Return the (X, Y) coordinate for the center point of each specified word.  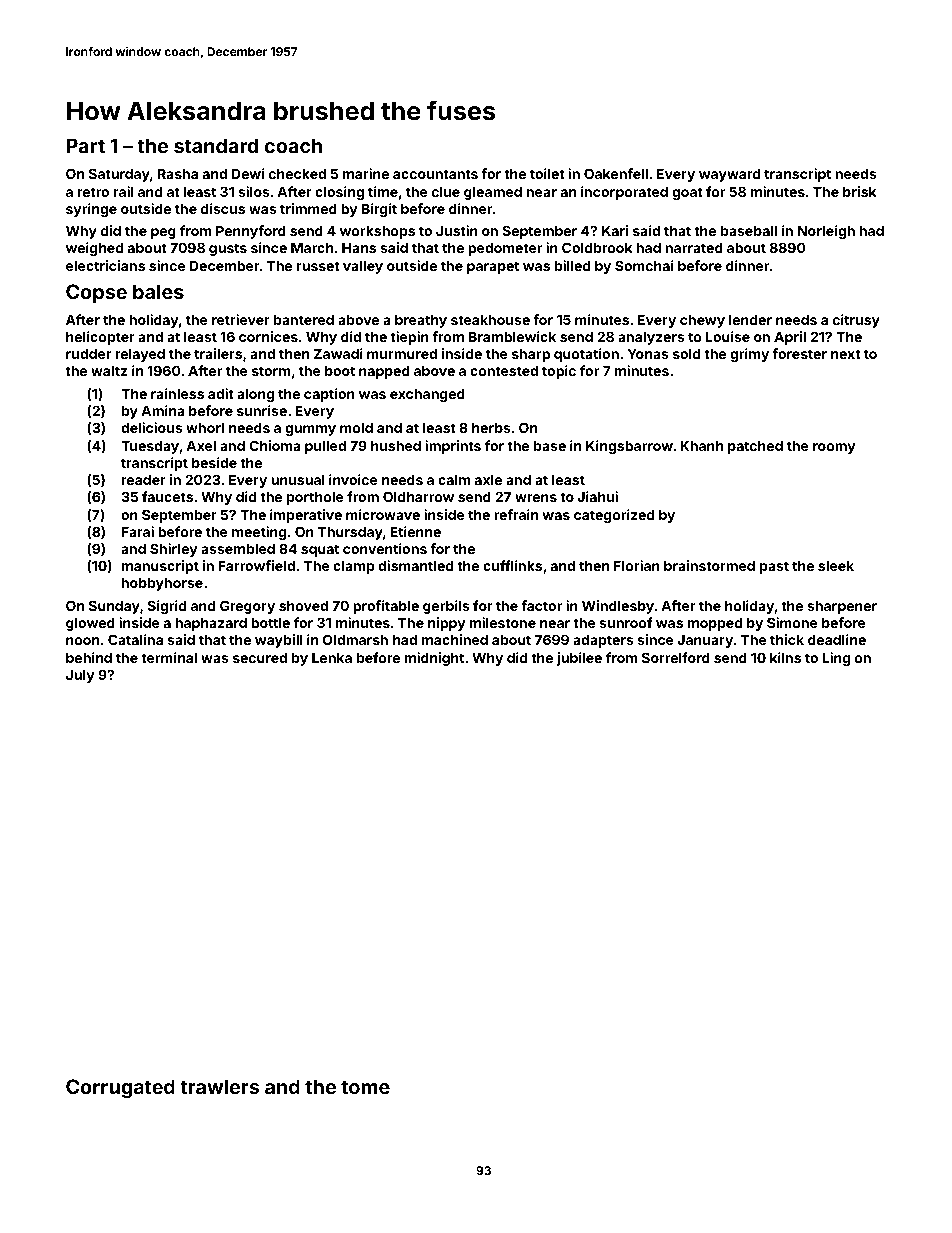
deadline (837, 639)
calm (454, 480)
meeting (259, 533)
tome (365, 1087)
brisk (859, 191)
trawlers (219, 1086)
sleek (836, 566)
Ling (836, 659)
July (80, 676)
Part (86, 145)
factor (541, 605)
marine (366, 173)
